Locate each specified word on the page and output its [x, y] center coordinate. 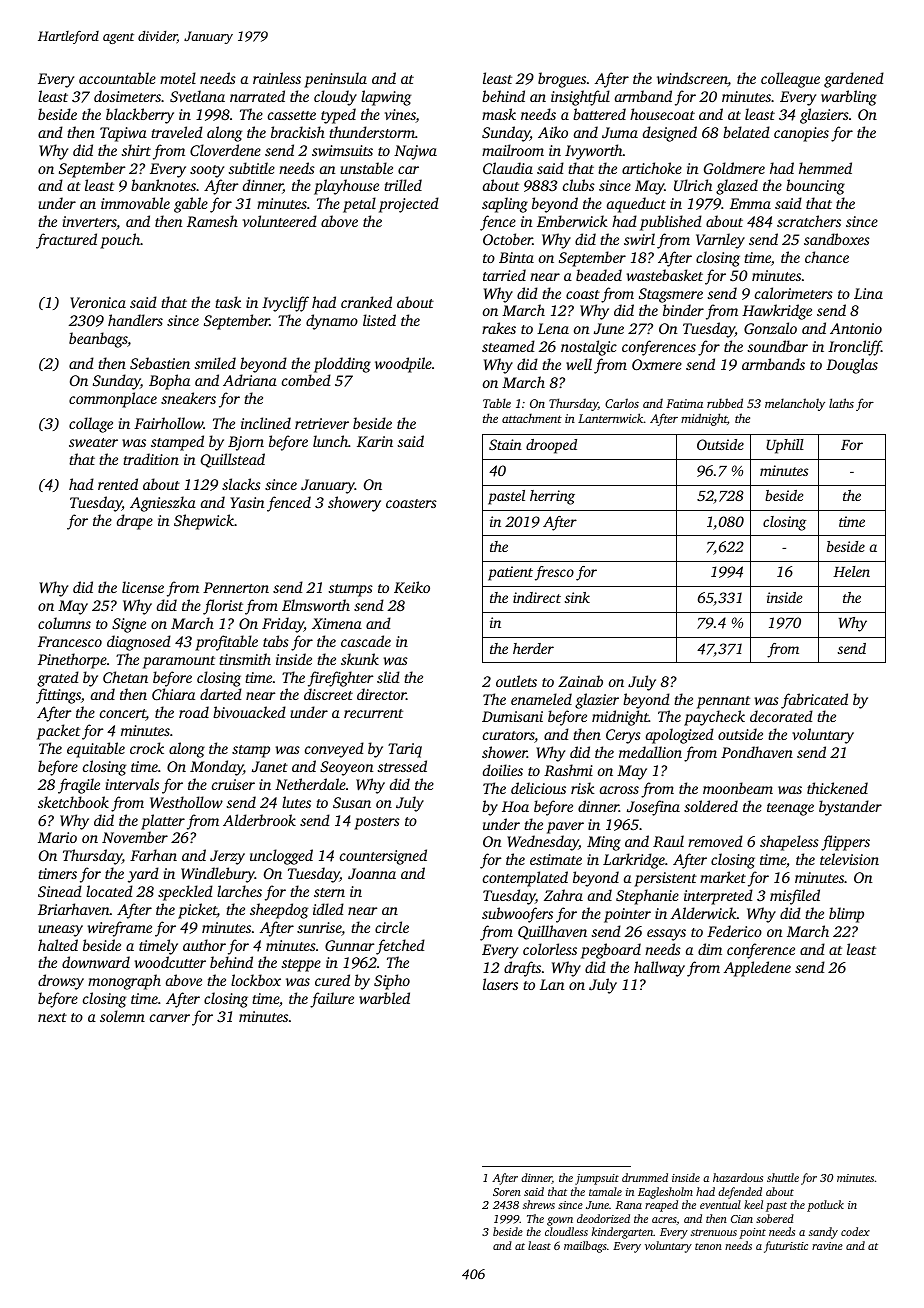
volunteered [280, 221]
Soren [507, 1192]
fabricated [814, 701]
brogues [562, 80]
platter [163, 822]
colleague [790, 80]
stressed [402, 766]
